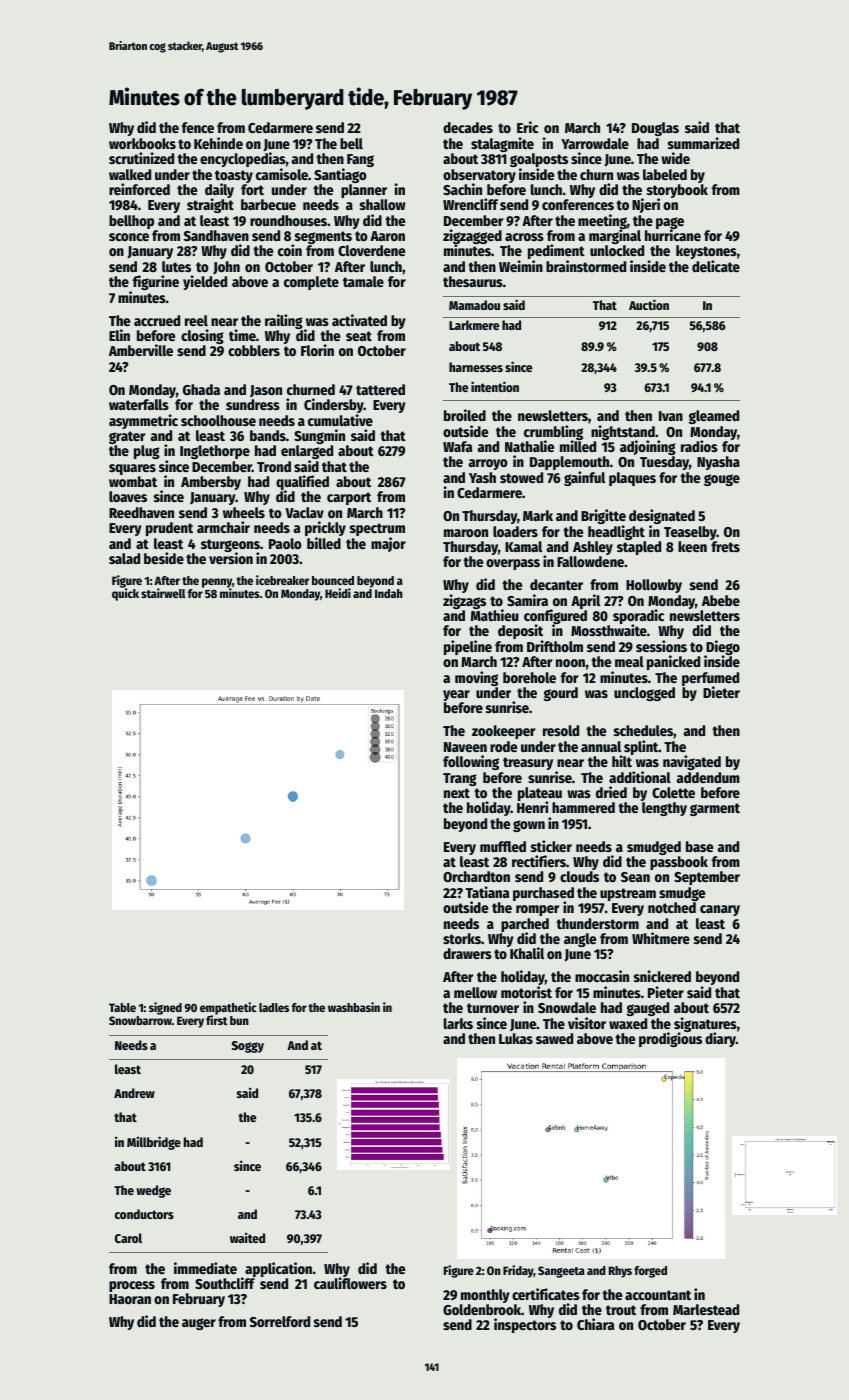  Describe the element at coordinates (290, 250) in the document. I see `coin` at that location.
